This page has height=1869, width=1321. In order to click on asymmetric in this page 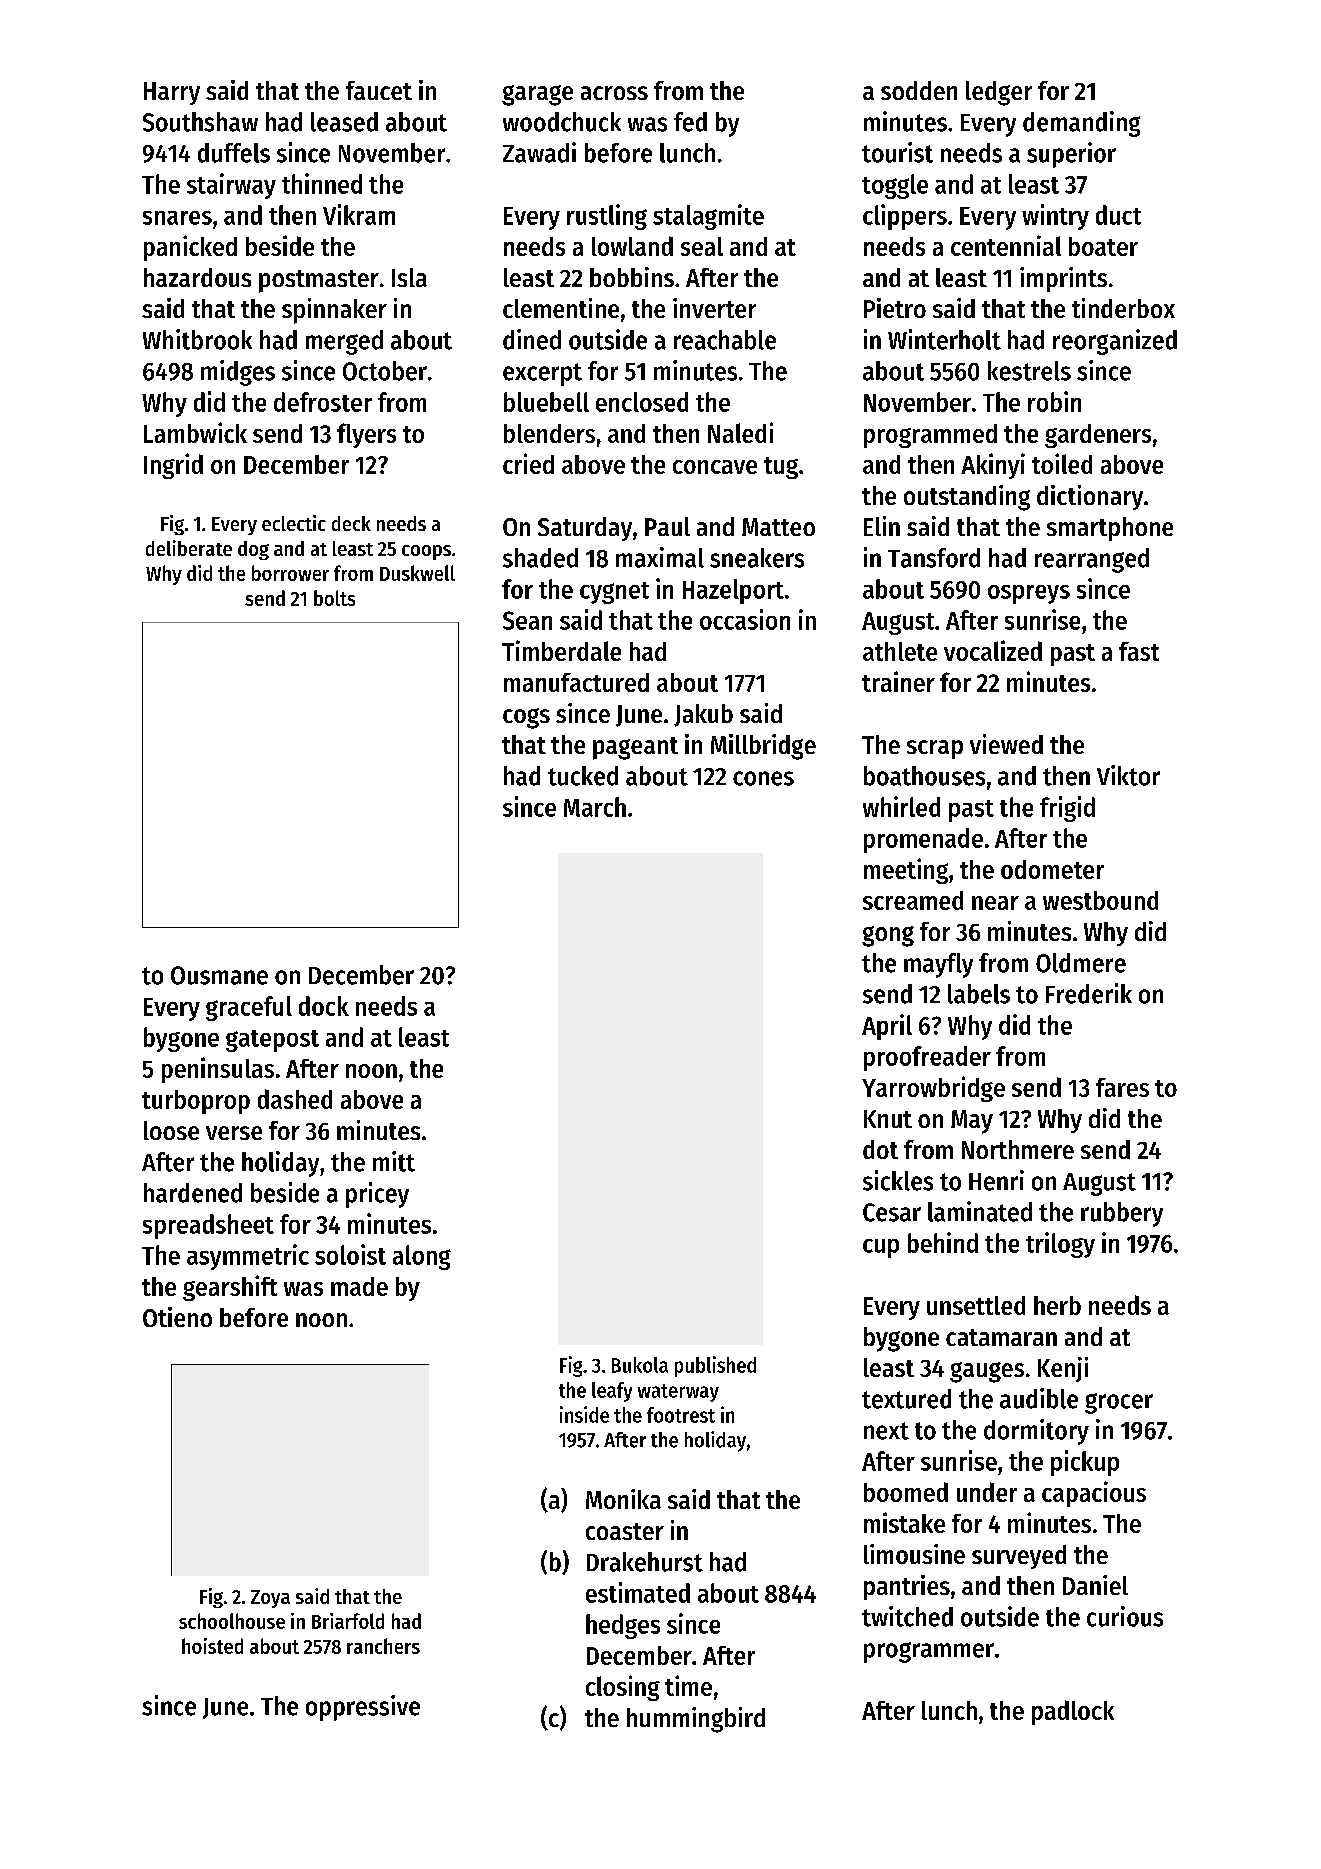, I will do `click(248, 1257)`.
